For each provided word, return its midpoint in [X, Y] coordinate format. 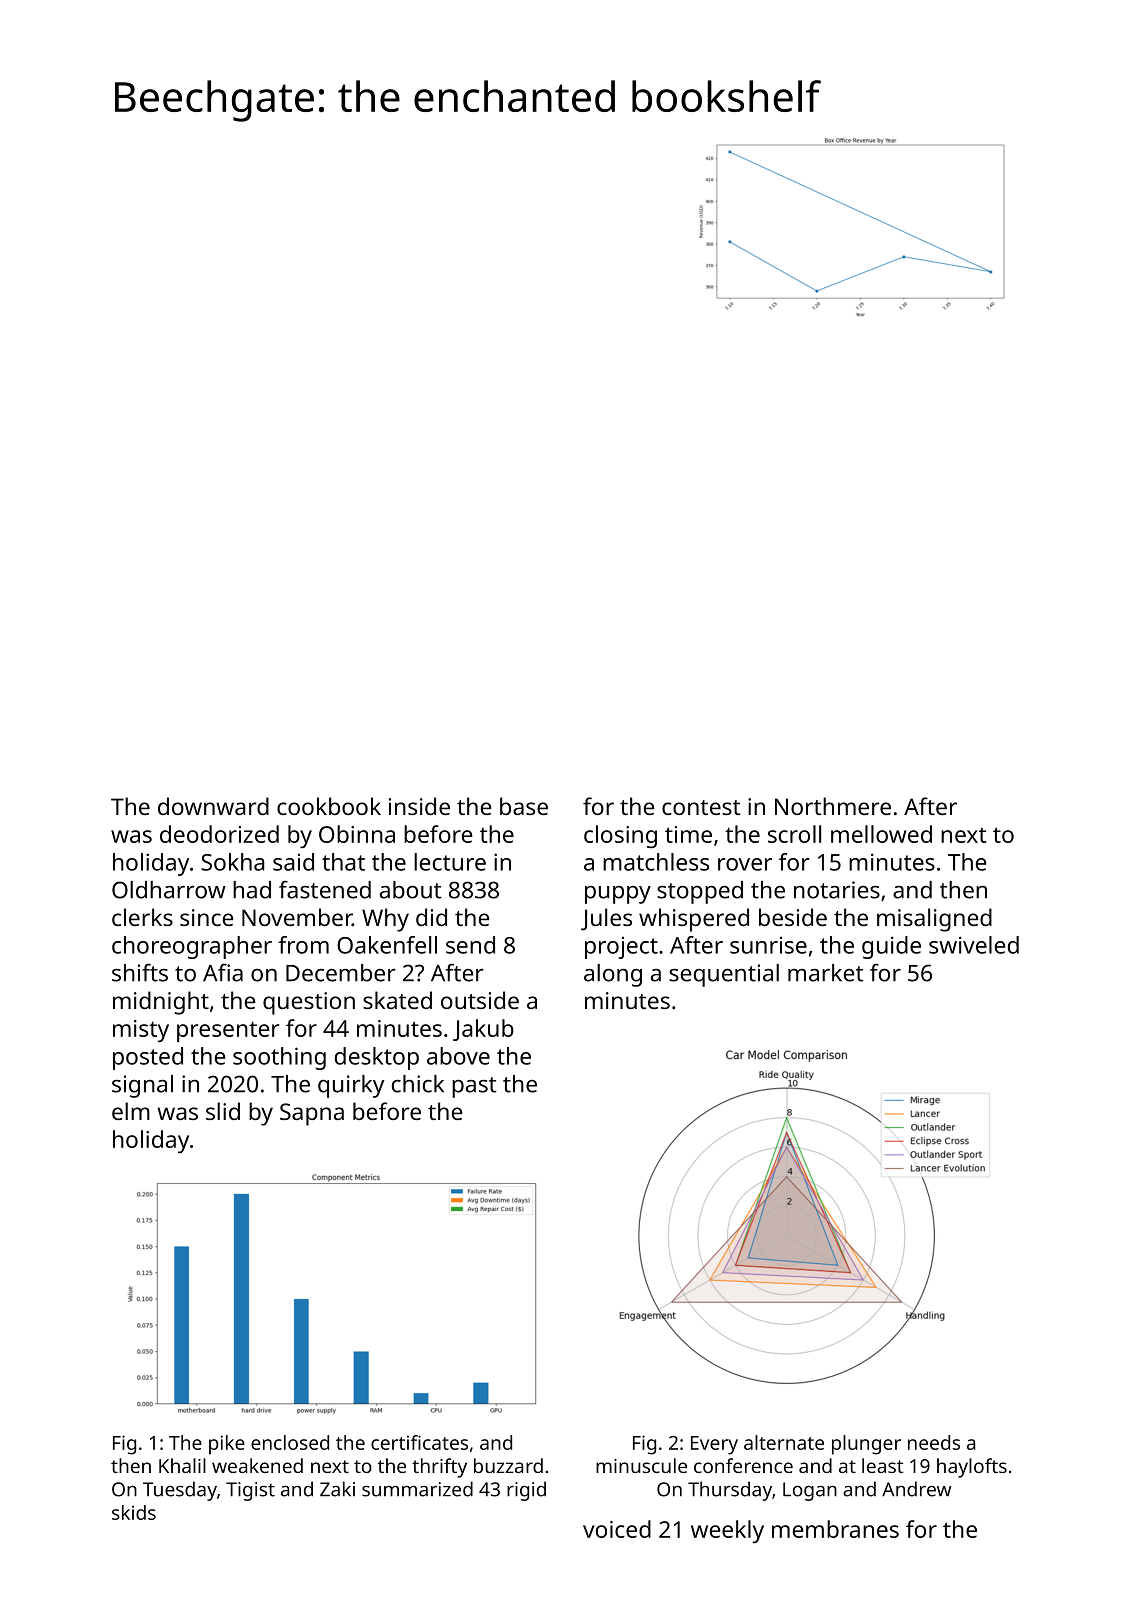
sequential [724, 975]
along [613, 975]
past [474, 1087]
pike [227, 1445]
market [826, 973]
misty [141, 1031]
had [252, 890]
